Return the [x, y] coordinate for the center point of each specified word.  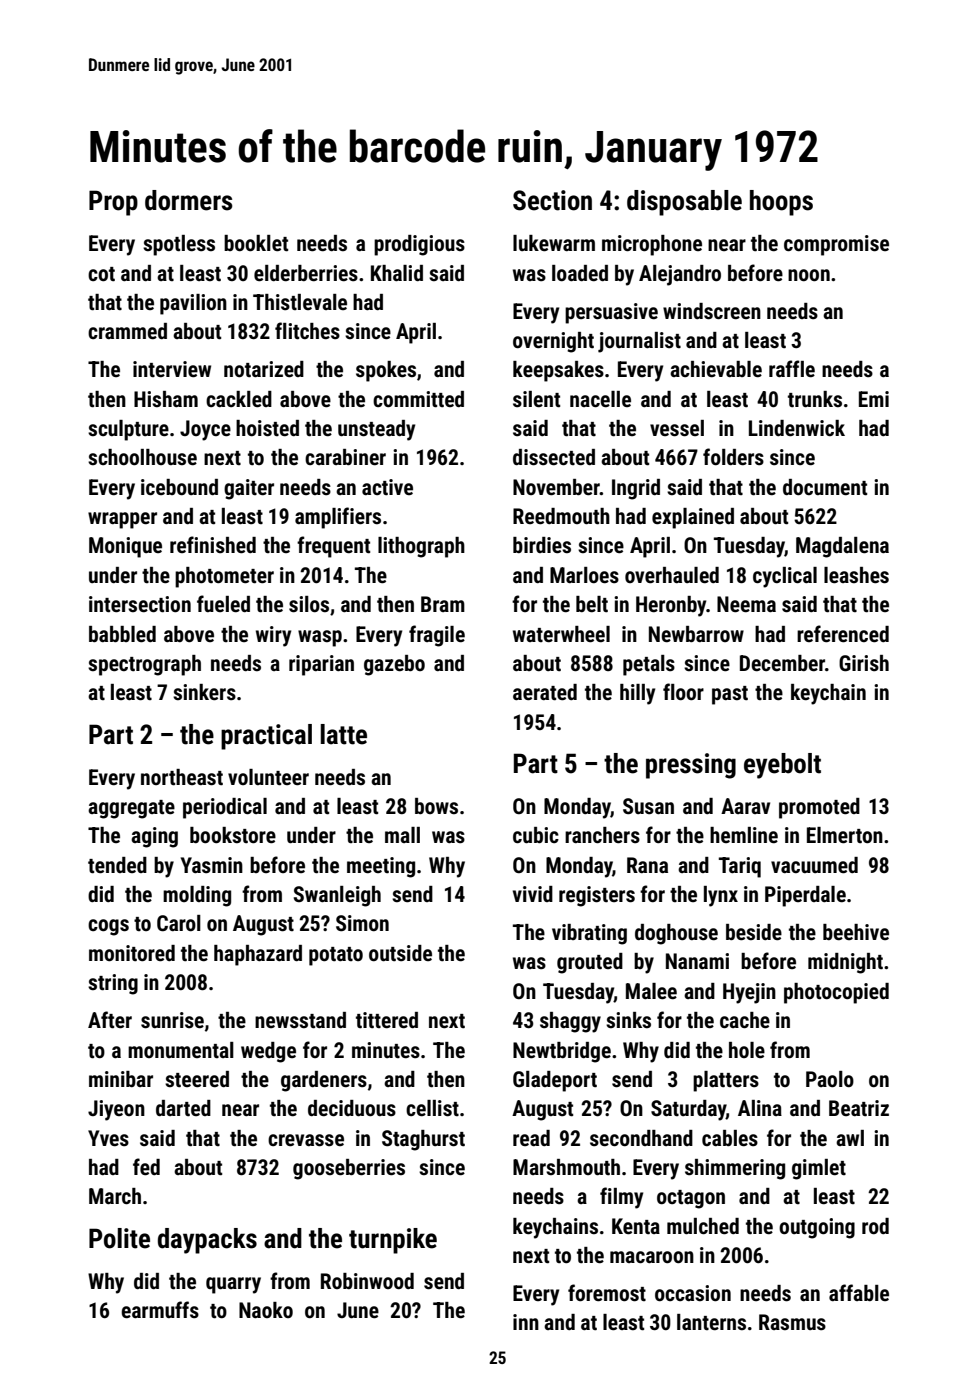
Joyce [205, 430]
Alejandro [680, 275]
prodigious [419, 245]
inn [526, 1322]
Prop [113, 203]
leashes [856, 575]
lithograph [421, 547]
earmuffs [160, 1310]
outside [400, 953]
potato [336, 956]
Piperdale [805, 896]
